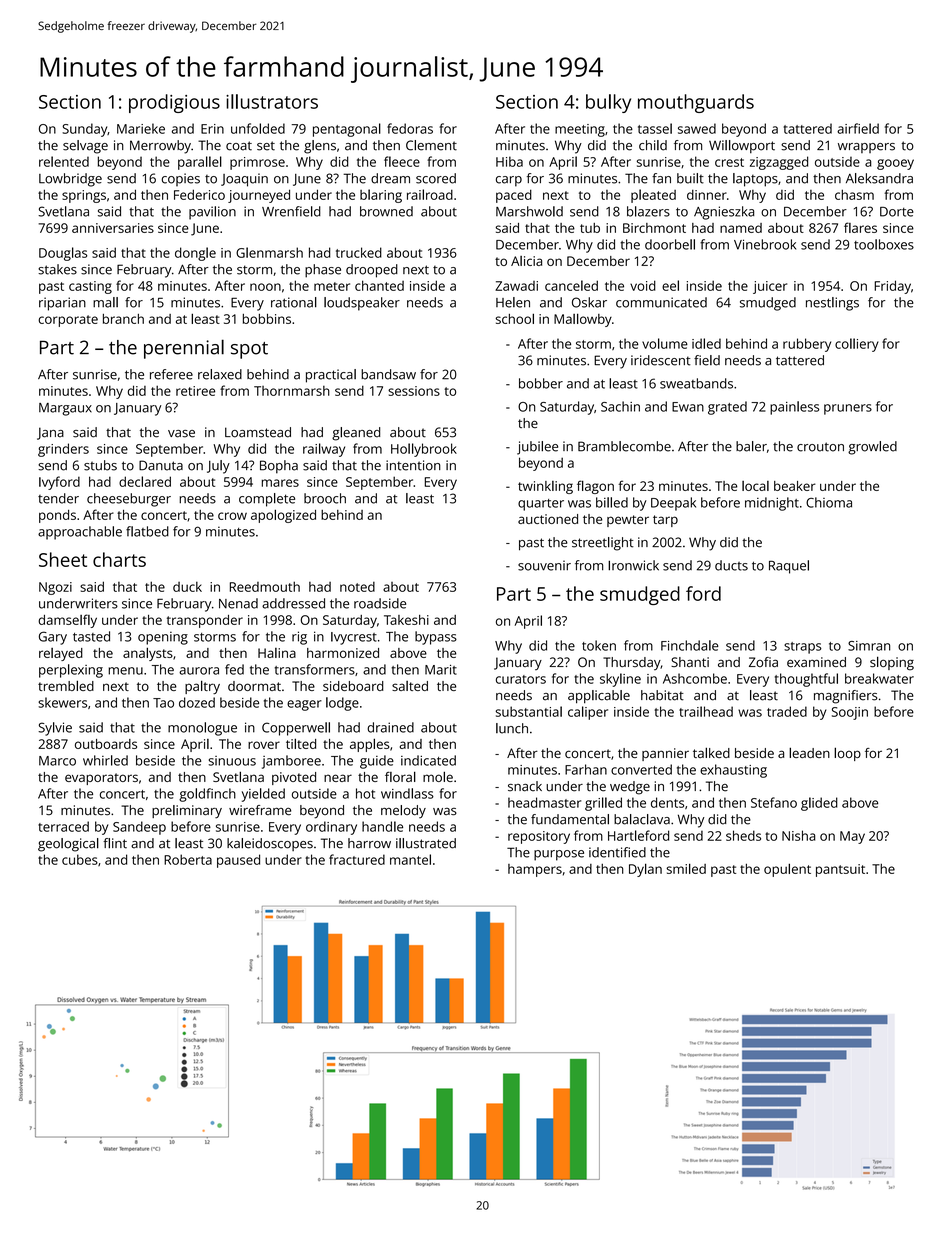  What do you see at coordinates (85, 147) in the screenshot?
I see `selvage` at bounding box center [85, 147].
